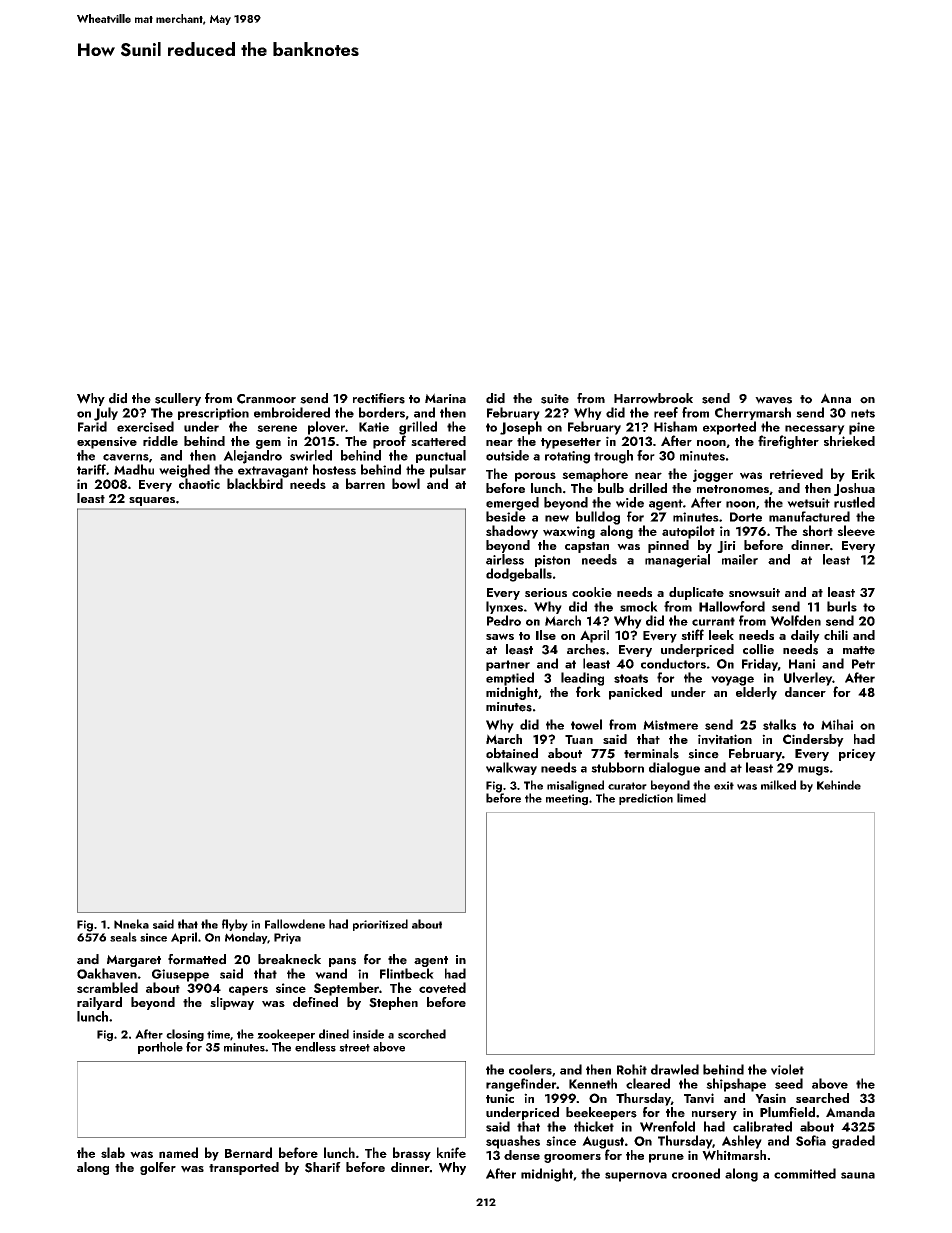 The width and height of the image is (952, 1233). What do you see at coordinates (131, 924) in the image?
I see `Nneka` at bounding box center [131, 924].
